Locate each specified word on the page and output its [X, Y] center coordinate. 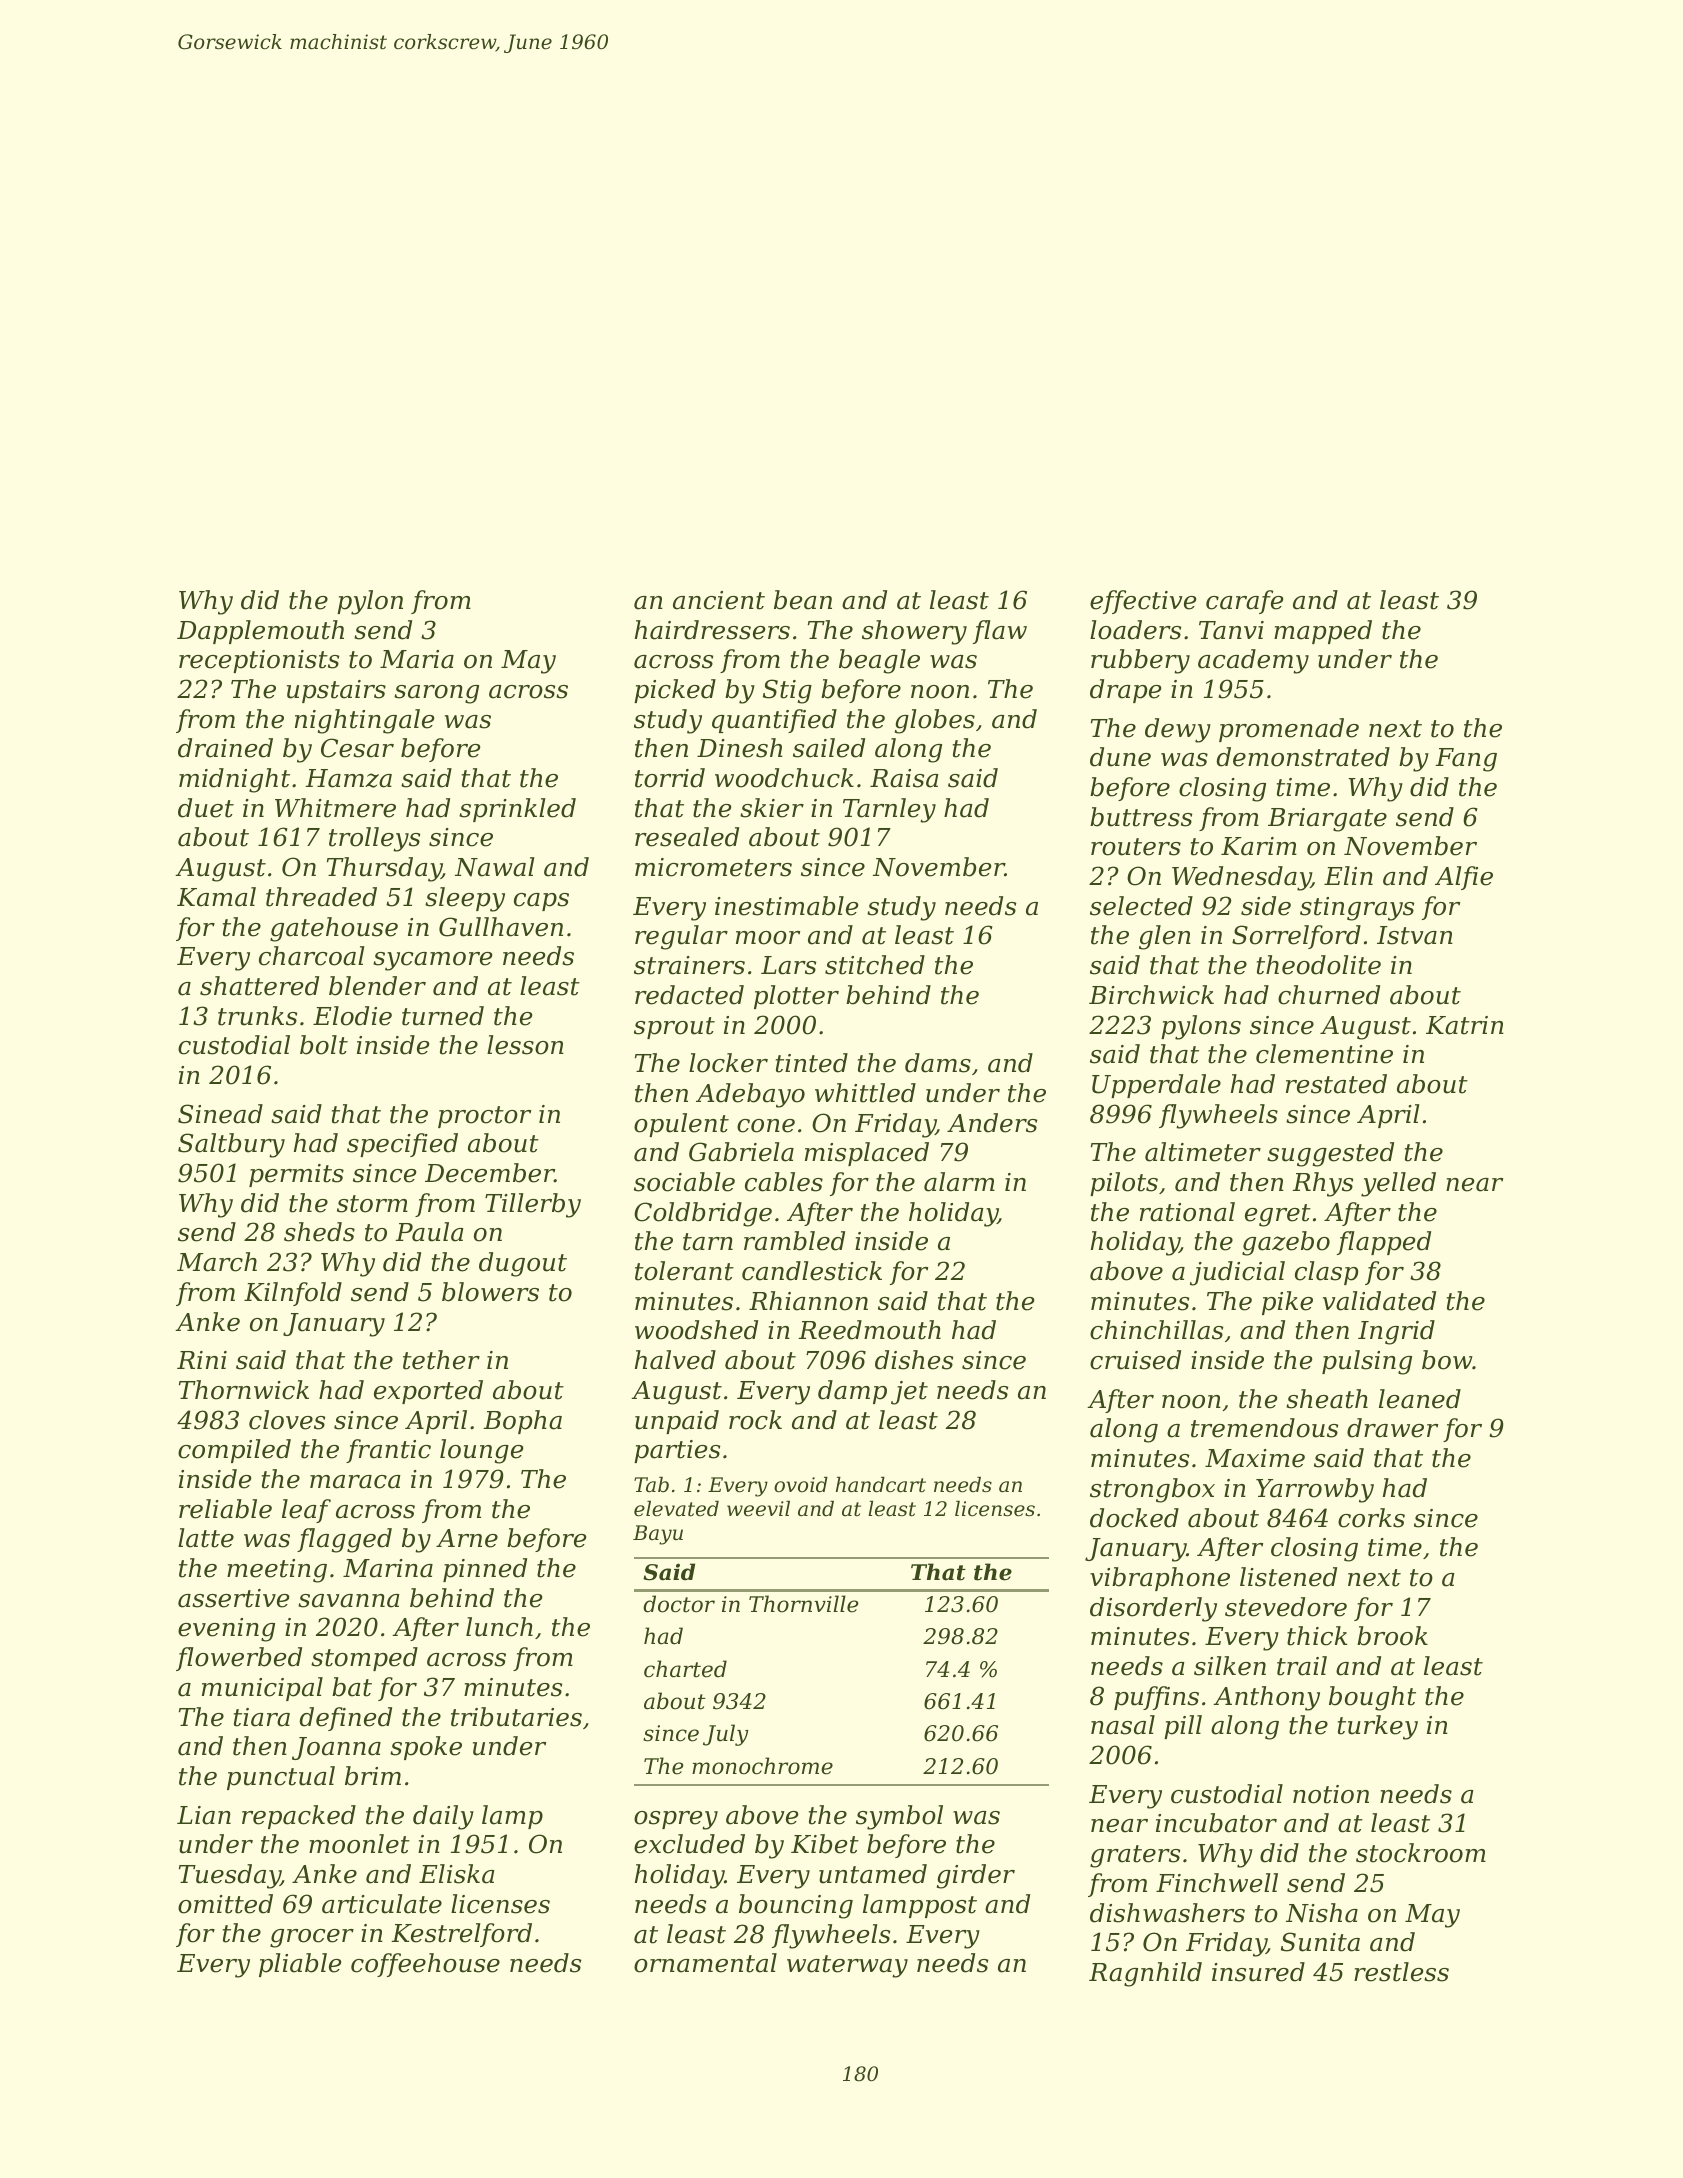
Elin [1348, 875]
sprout [674, 1028]
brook [1392, 1636]
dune [1120, 757]
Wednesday [1241, 878]
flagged [344, 1540]
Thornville [804, 1604]
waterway [847, 1966]
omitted [225, 1904]
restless [1401, 1972]
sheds [319, 1232]
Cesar [357, 748]
